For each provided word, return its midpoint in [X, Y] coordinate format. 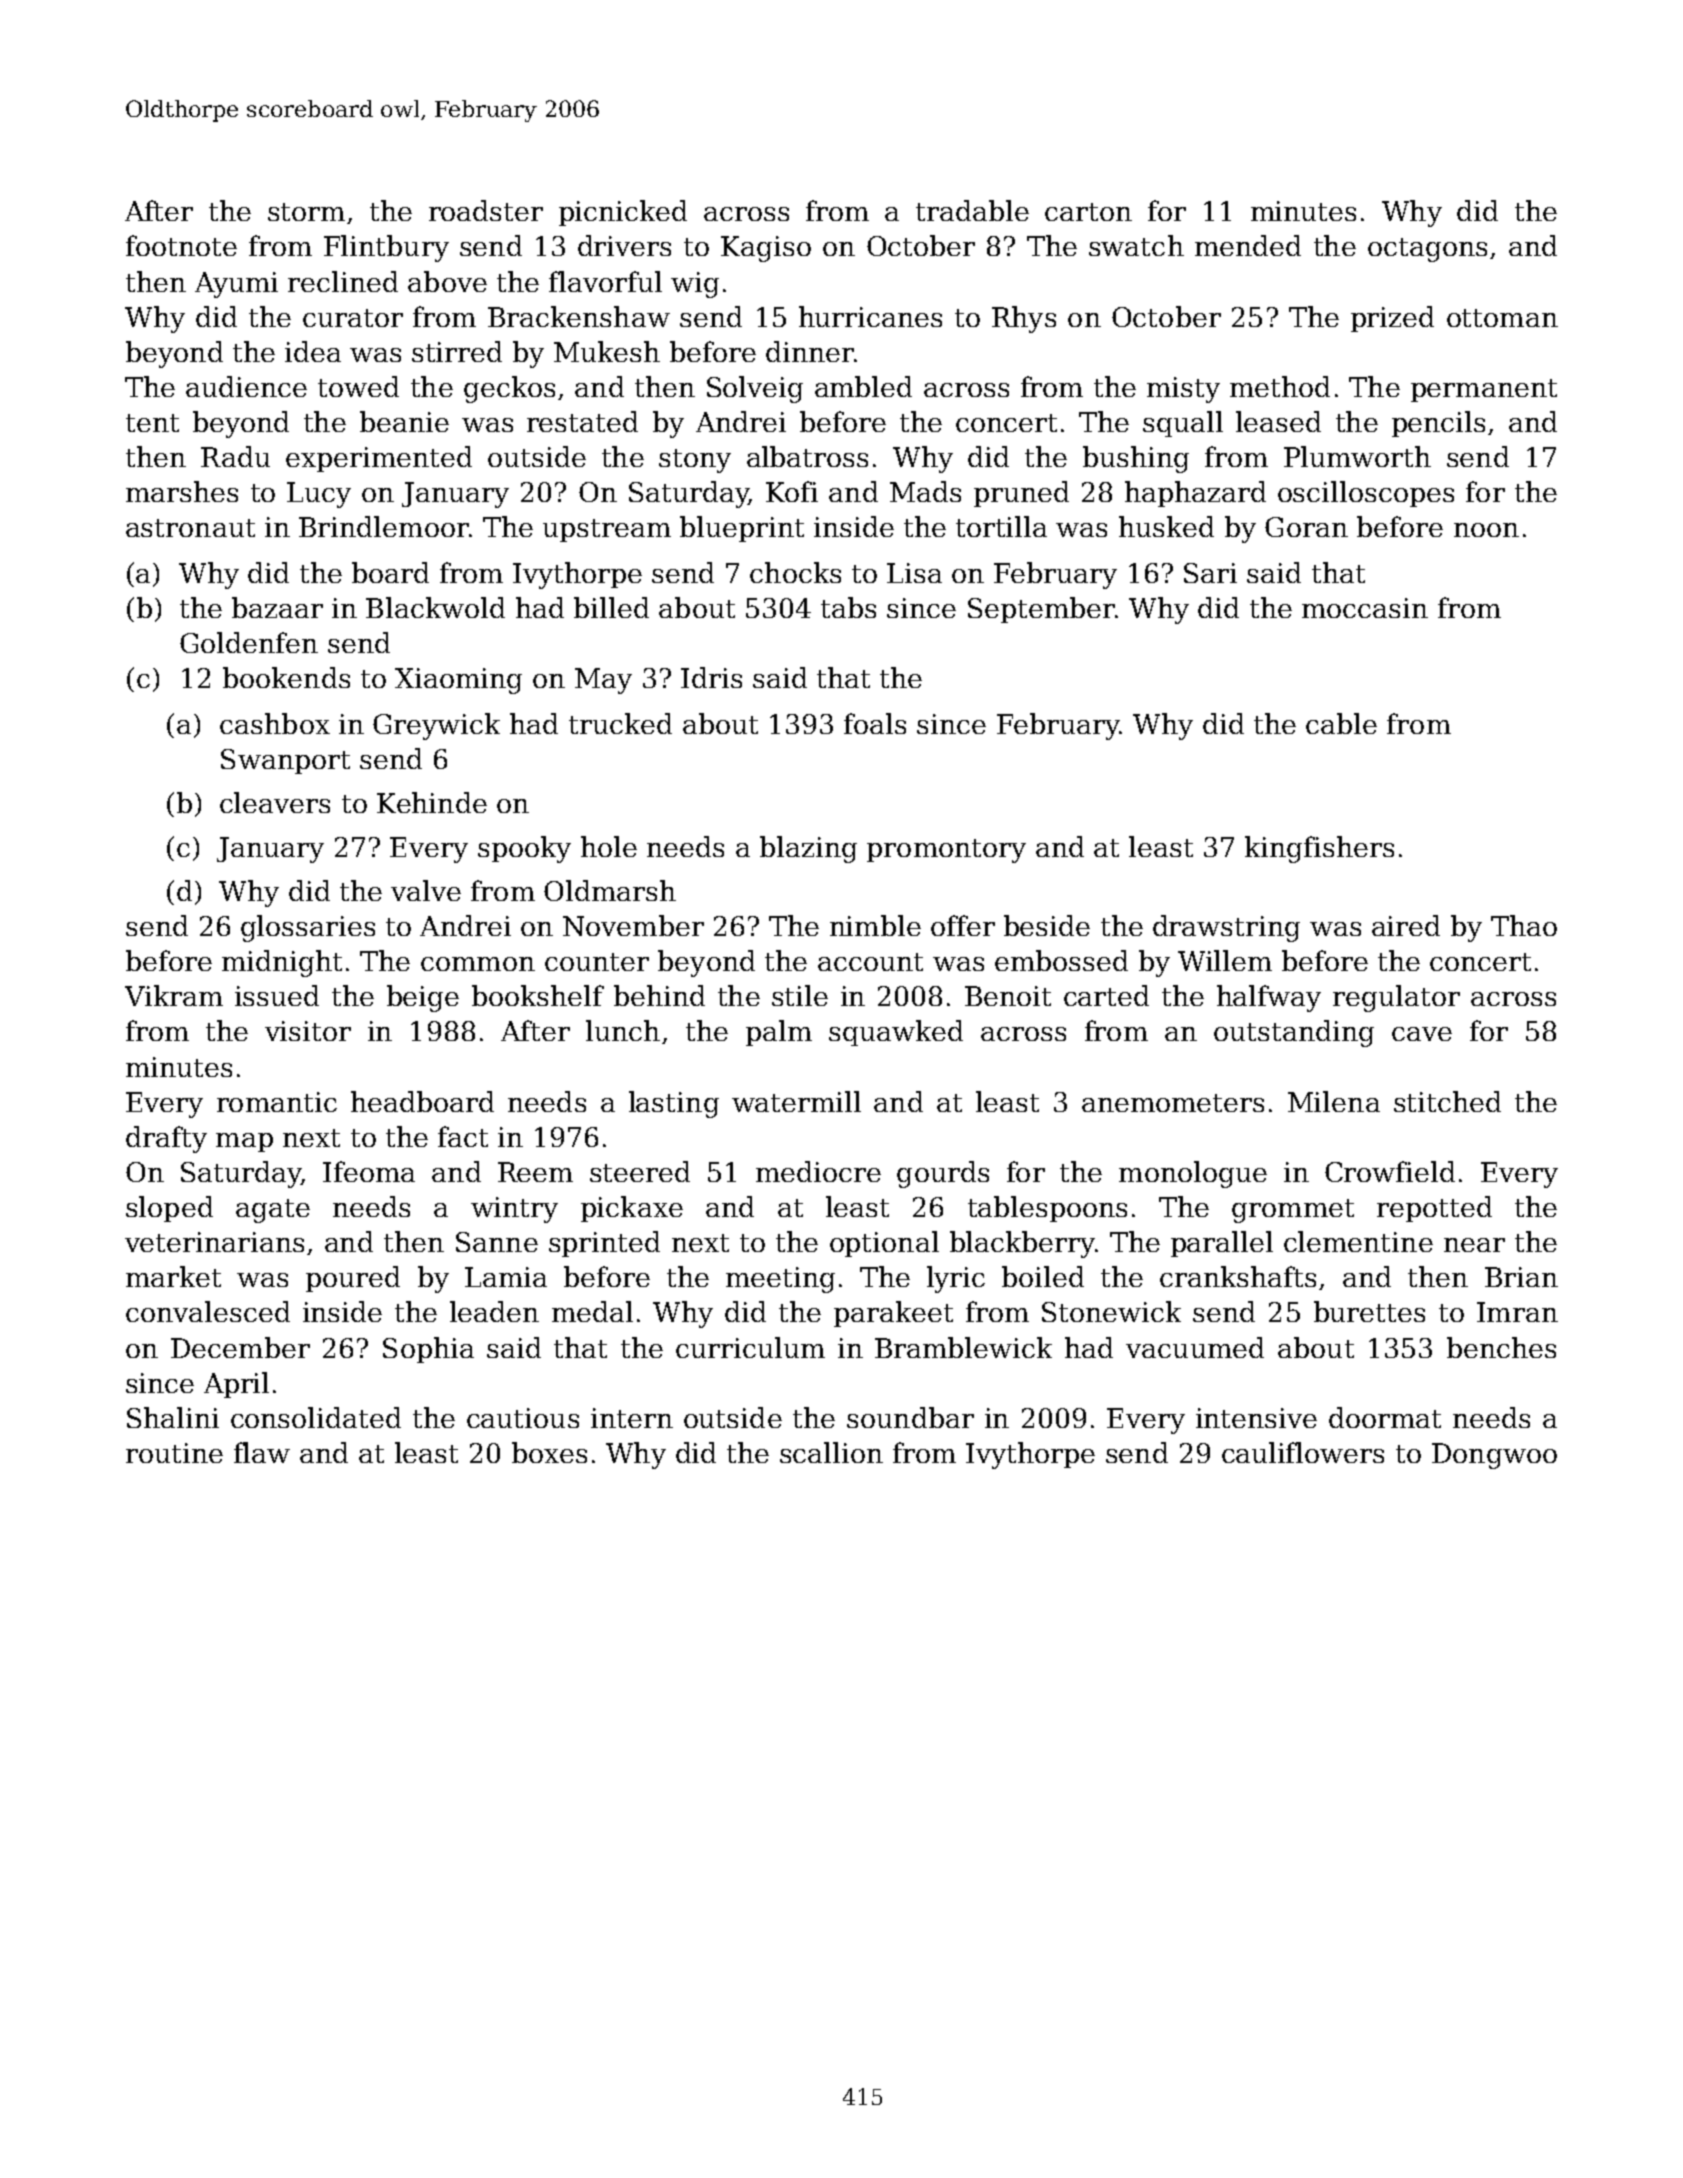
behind [659, 995]
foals [875, 723]
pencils [1438, 424]
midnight [282, 963]
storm [306, 212]
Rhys [1024, 319]
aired [1406, 925]
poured [353, 1279]
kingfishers [1319, 849]
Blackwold [435, 607]
